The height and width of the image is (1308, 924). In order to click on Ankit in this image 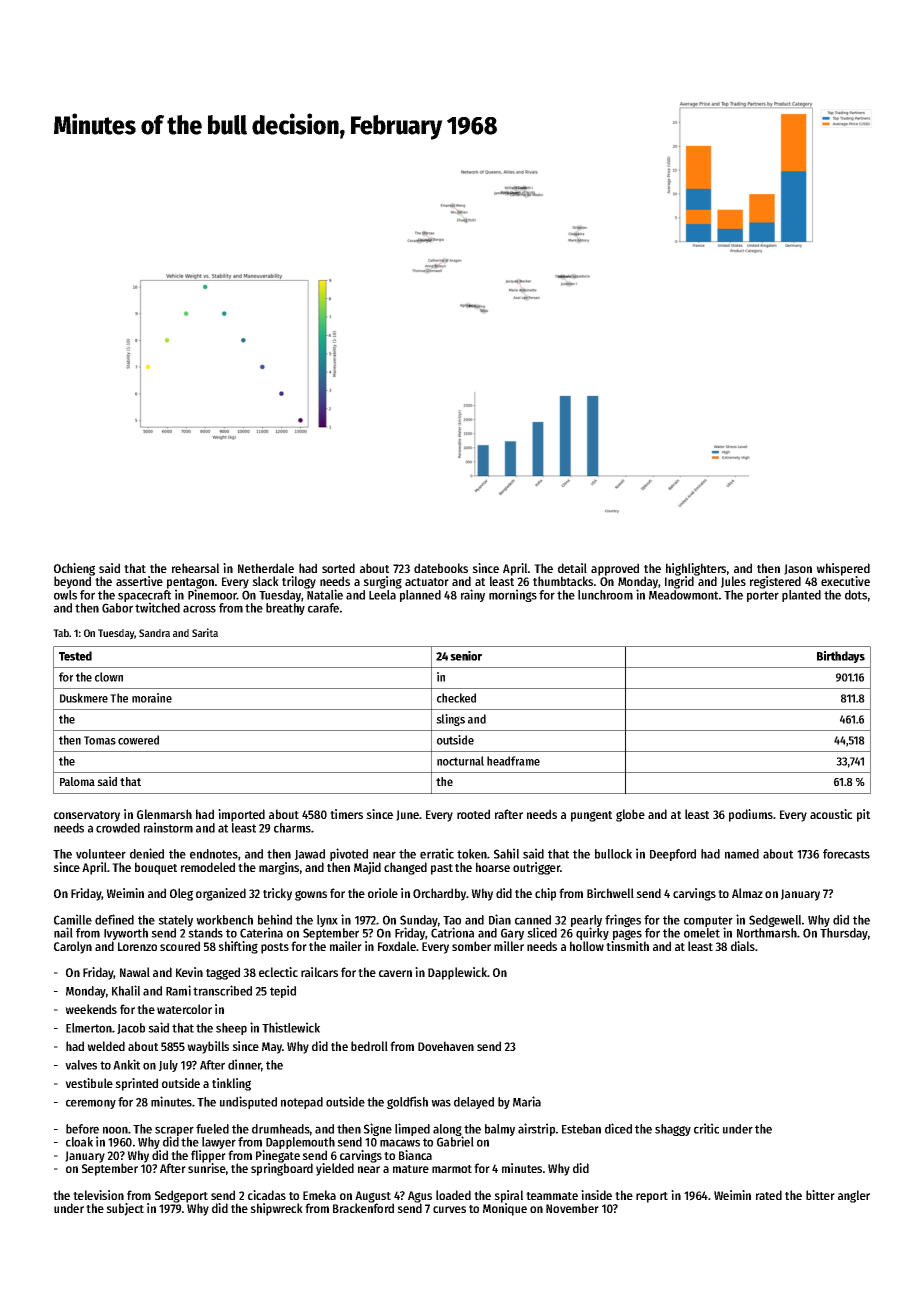, I will do `click(126, 1064)`.
